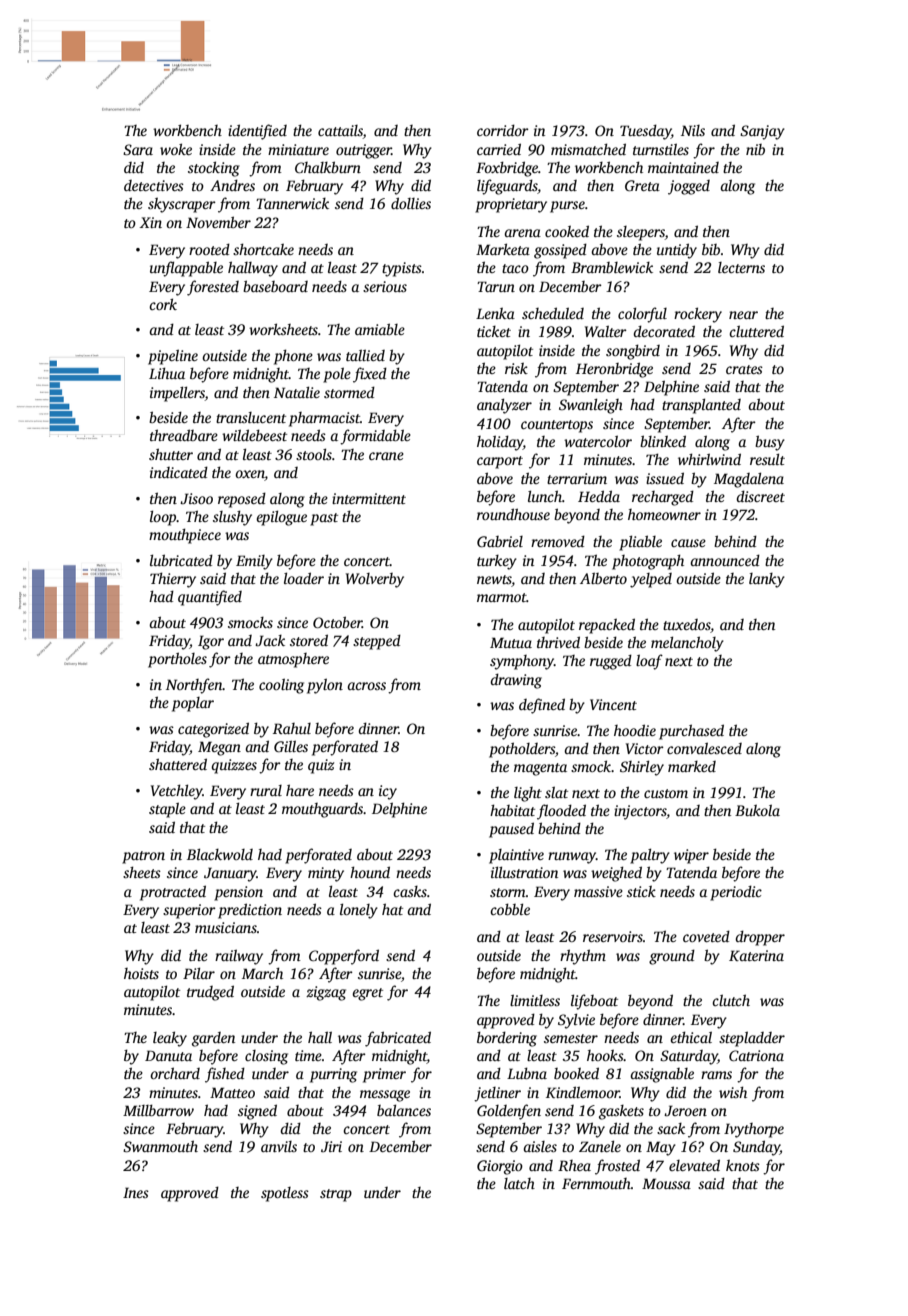 Image resolution: width=908 pixels, height=1316 pixels. I want to click on Sara, so click(138, 149).
